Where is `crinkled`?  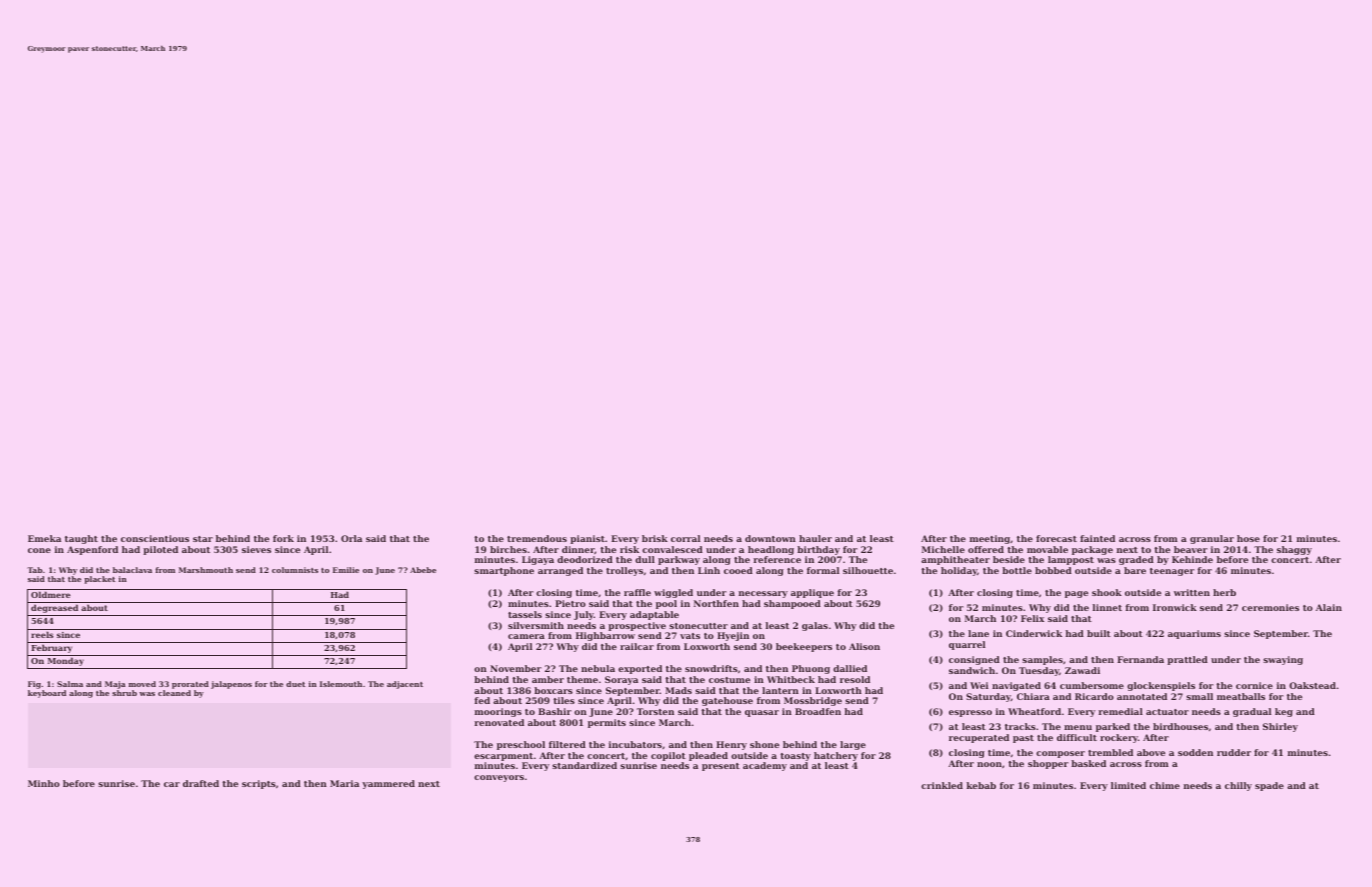
crinkled is located at coordinates (942, 785).
